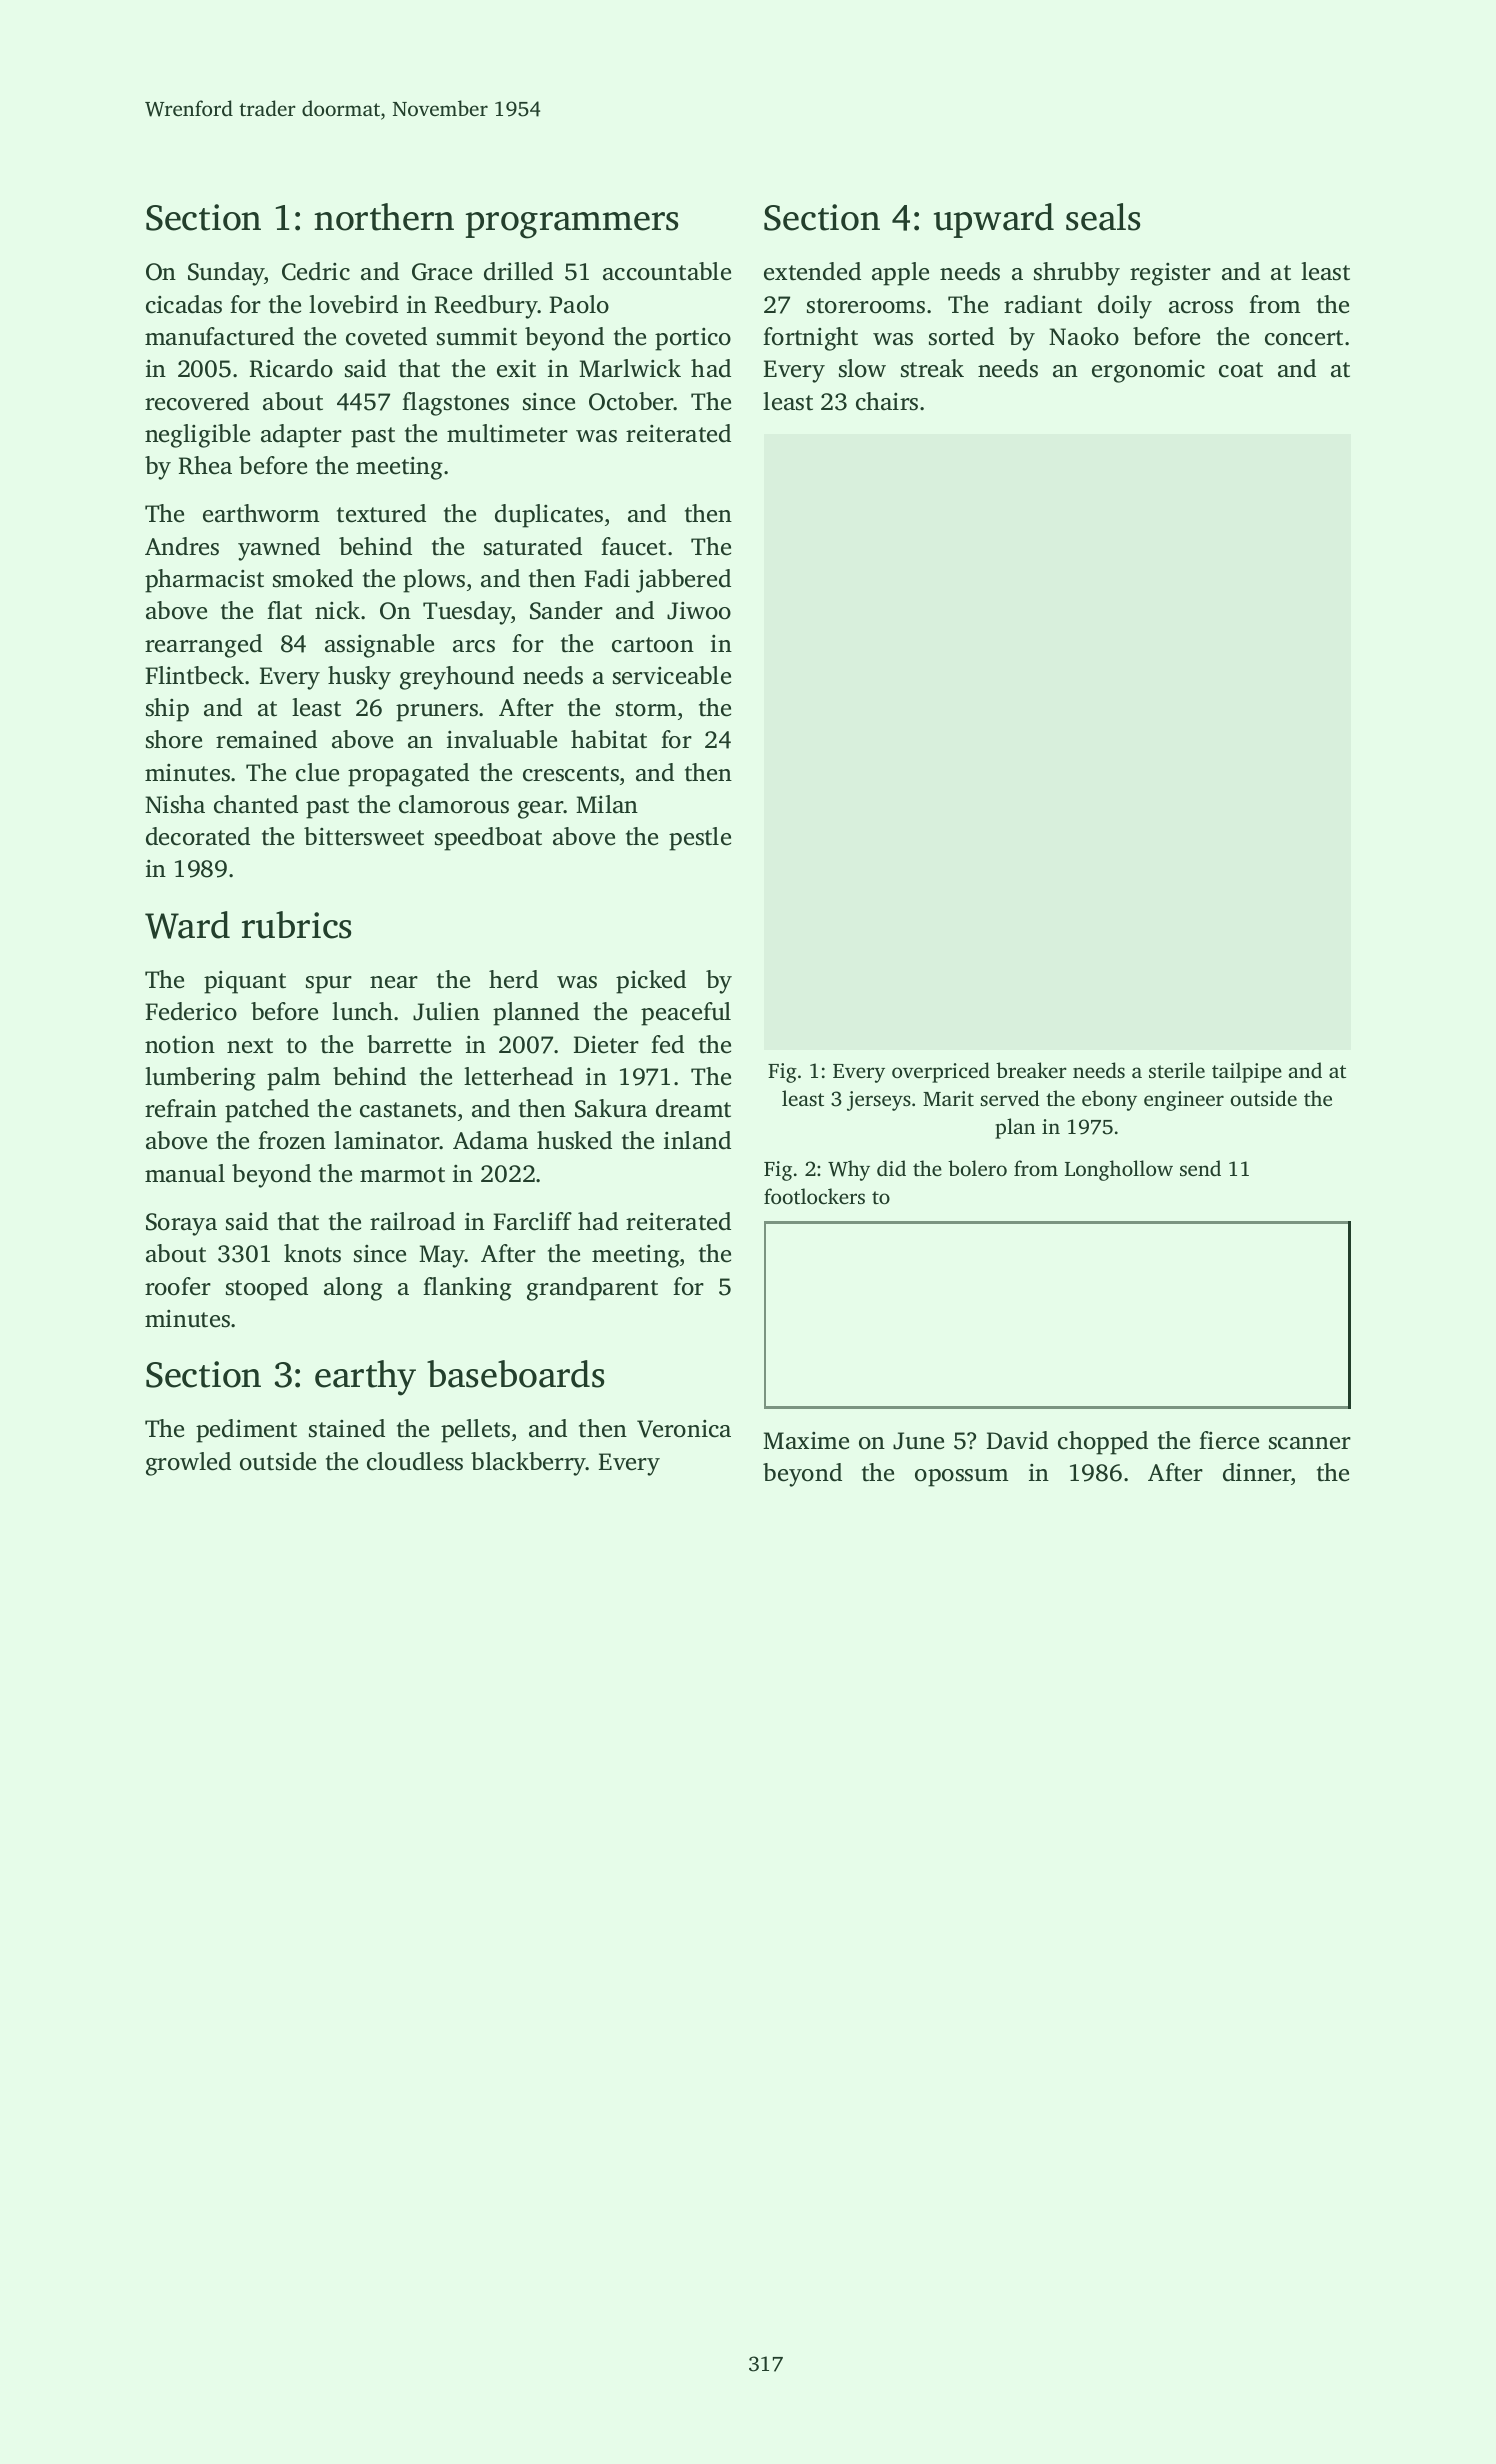 Image resolution: width=1496 pixels, height=2464 pixels. I want to click on seals, so click(1103, 217).
